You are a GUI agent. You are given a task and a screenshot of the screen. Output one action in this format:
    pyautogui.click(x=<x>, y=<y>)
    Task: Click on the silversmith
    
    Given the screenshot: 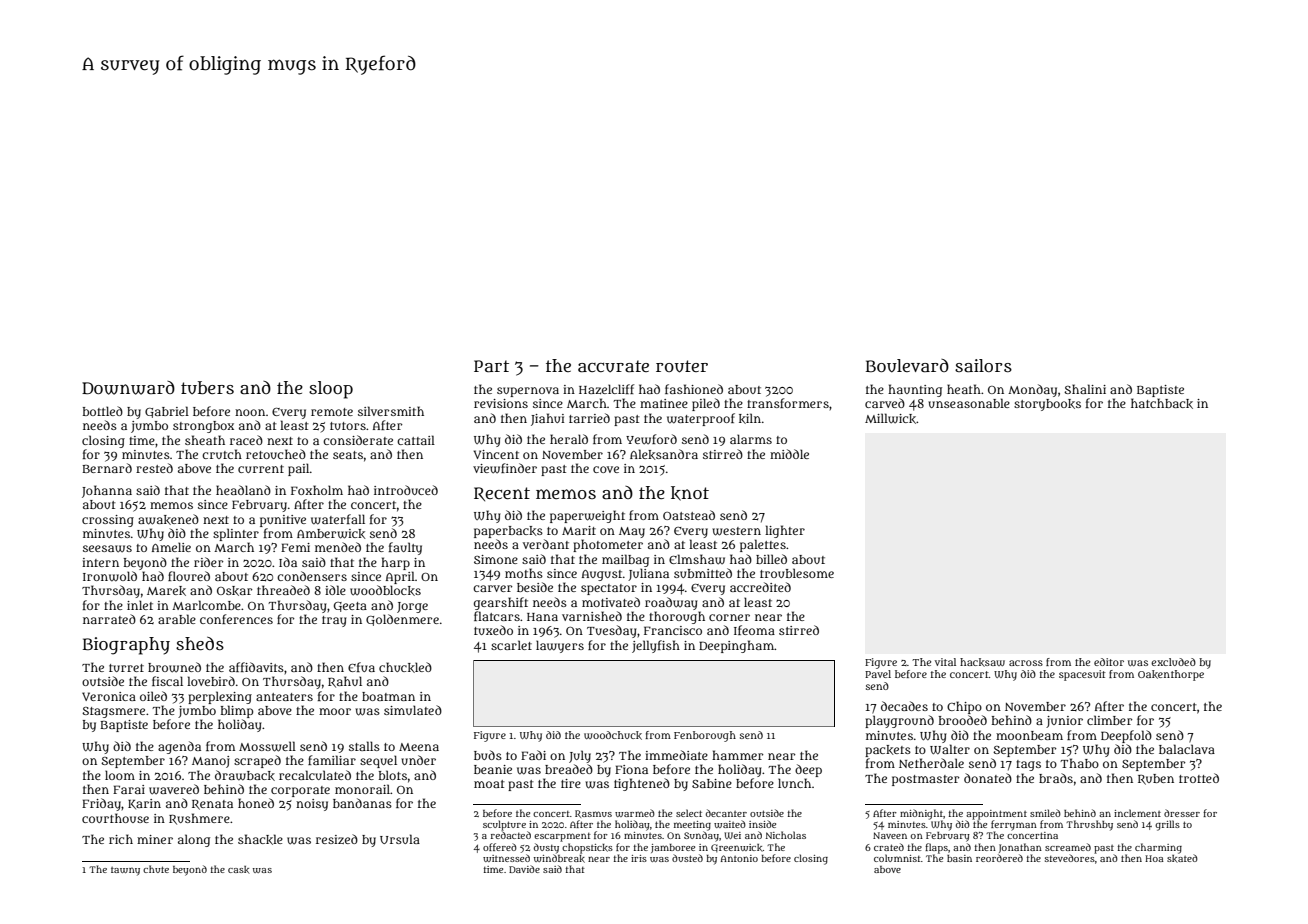 What is the action you would take?
    pyautogui.click(x=391, y=411)
